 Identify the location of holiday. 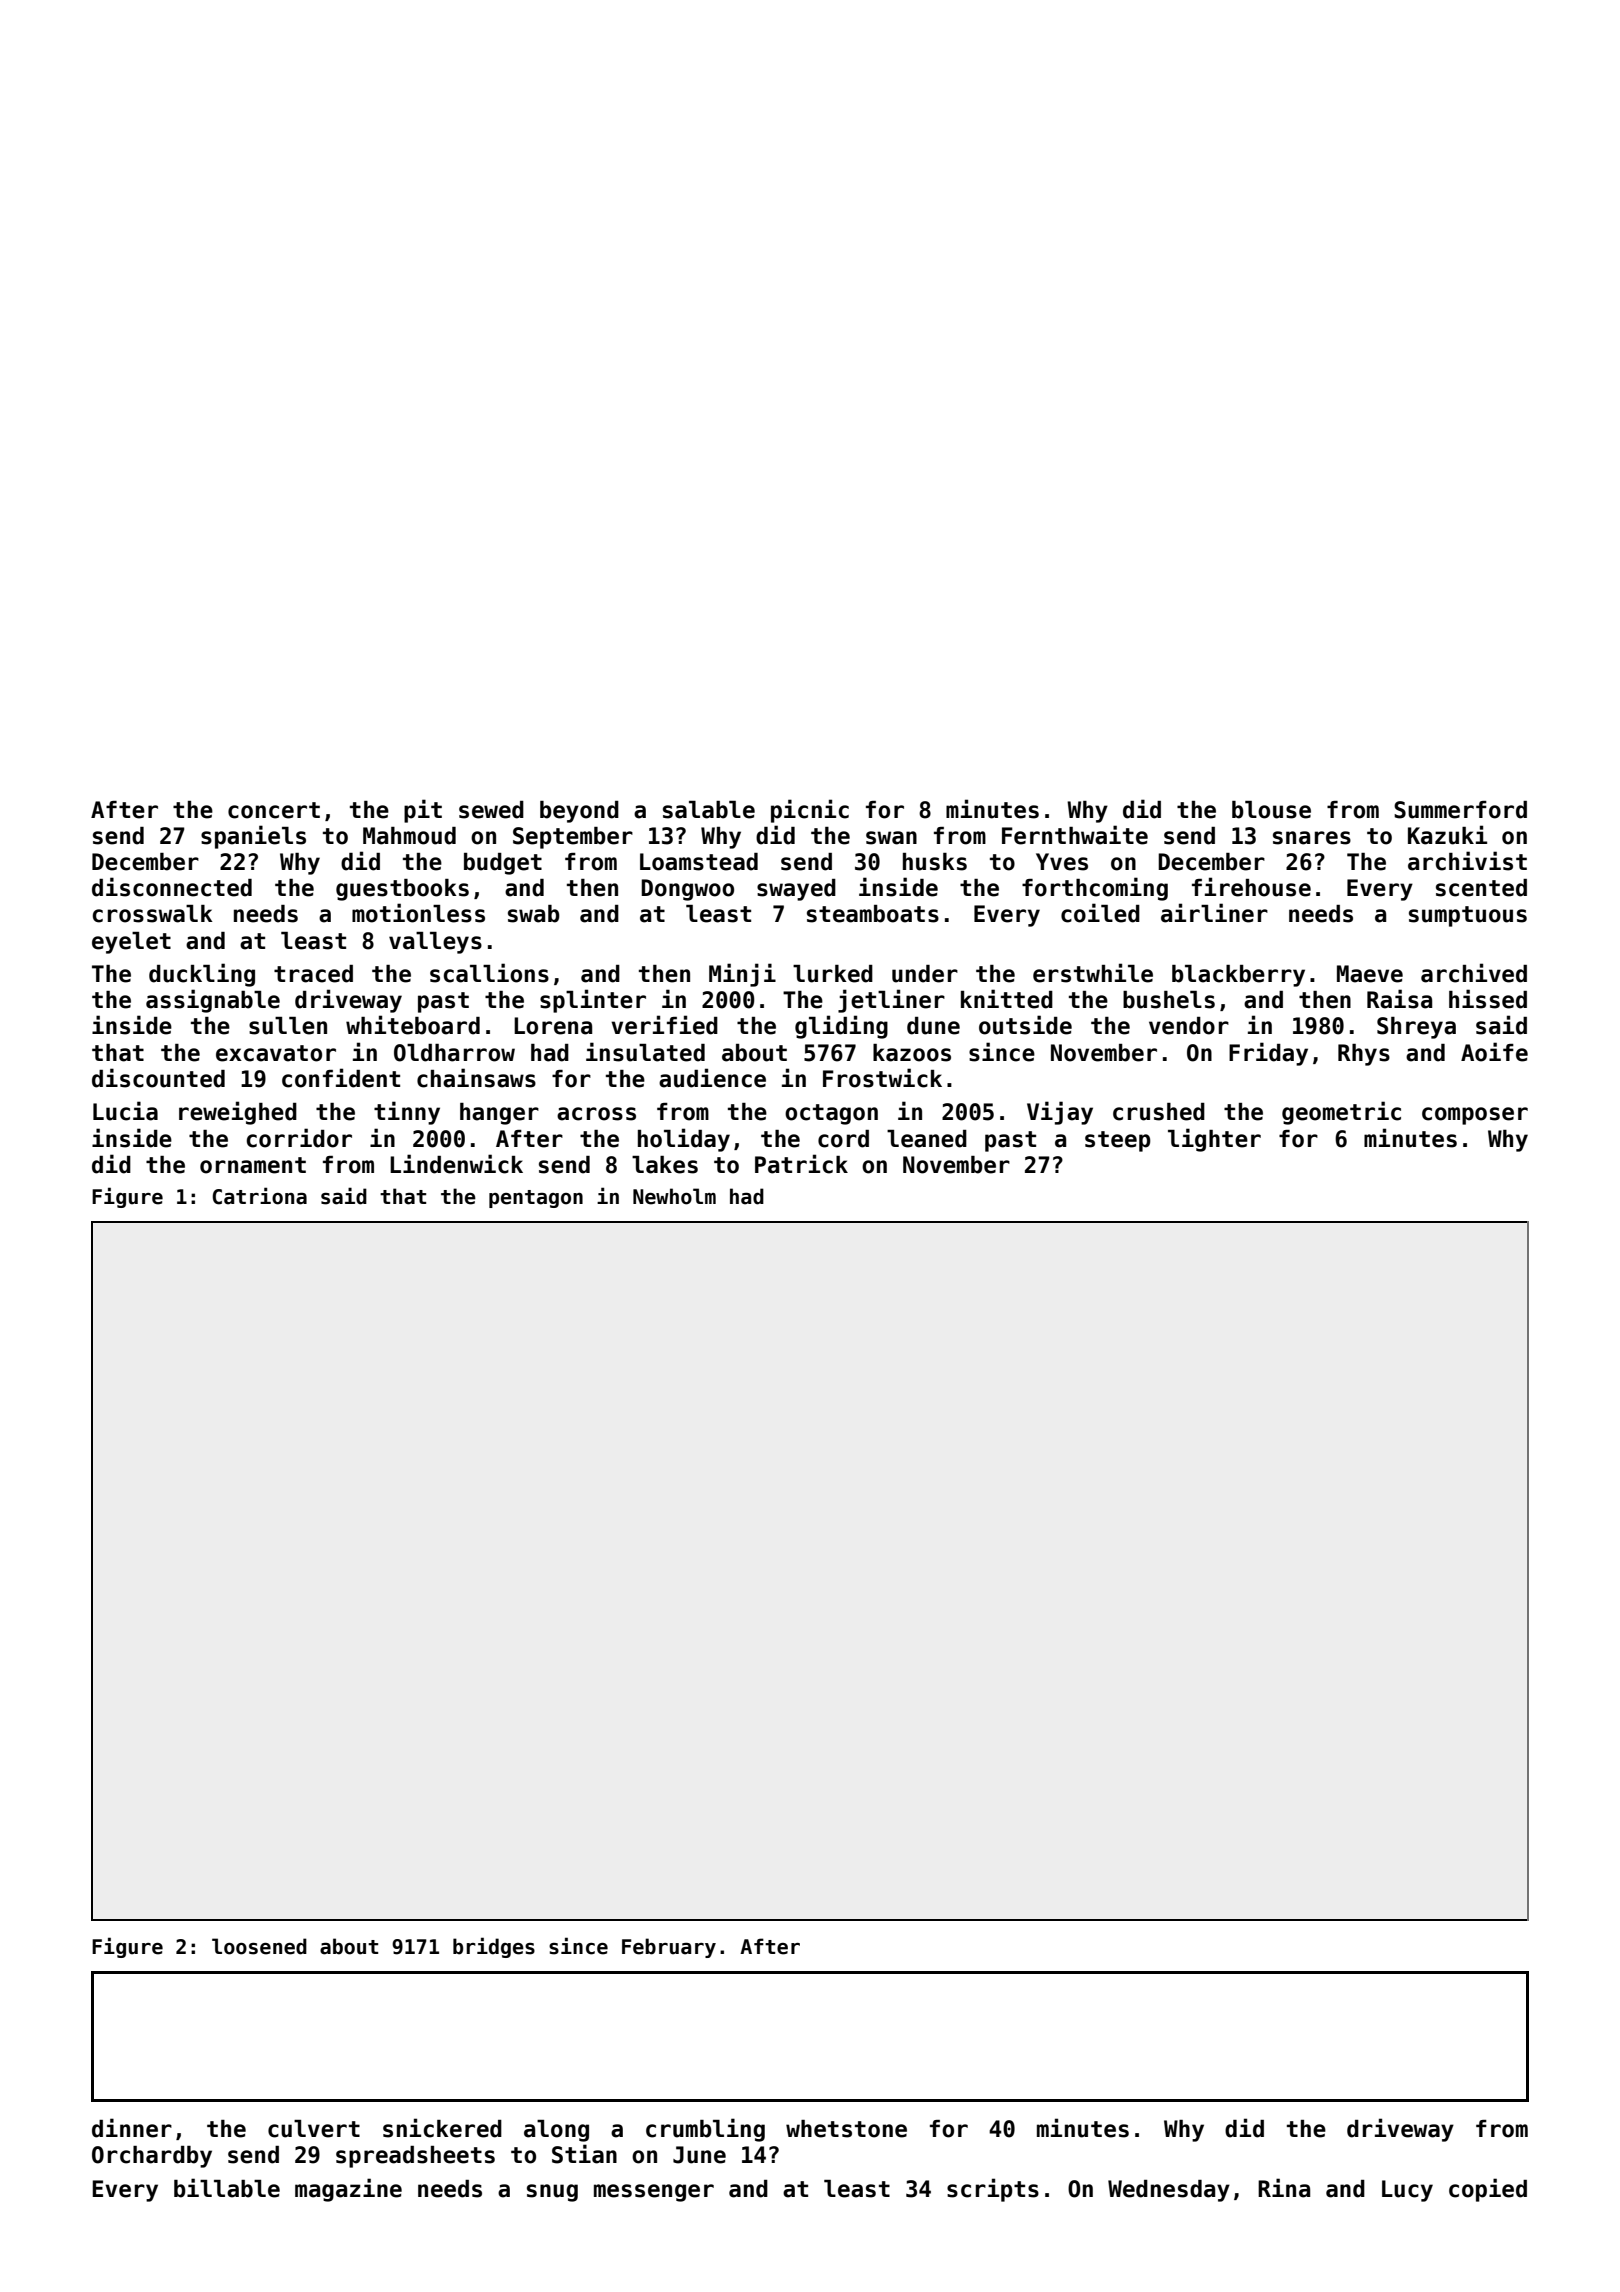
(684, 1140).
